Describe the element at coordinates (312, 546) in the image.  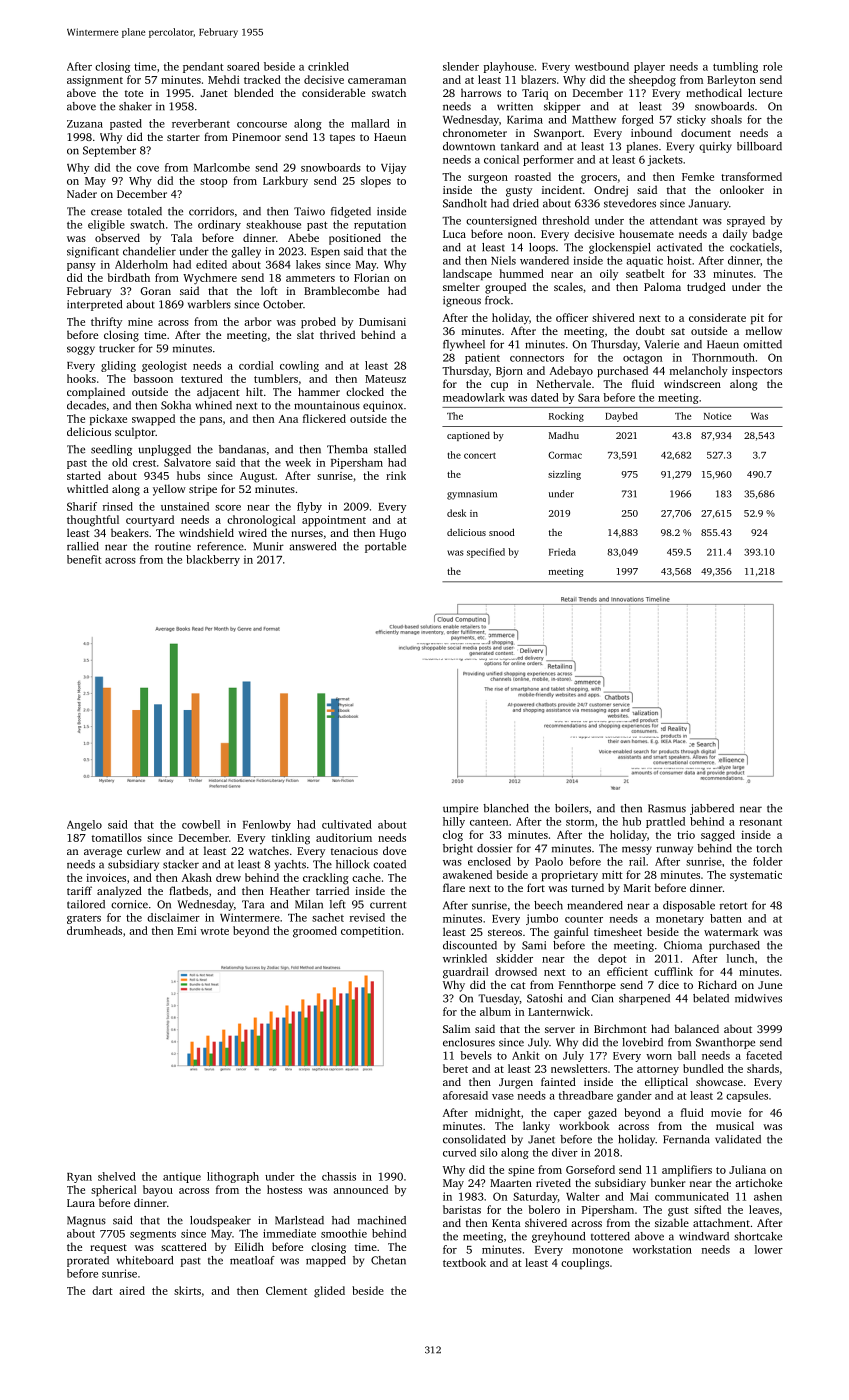
I see `answered` at that location.
